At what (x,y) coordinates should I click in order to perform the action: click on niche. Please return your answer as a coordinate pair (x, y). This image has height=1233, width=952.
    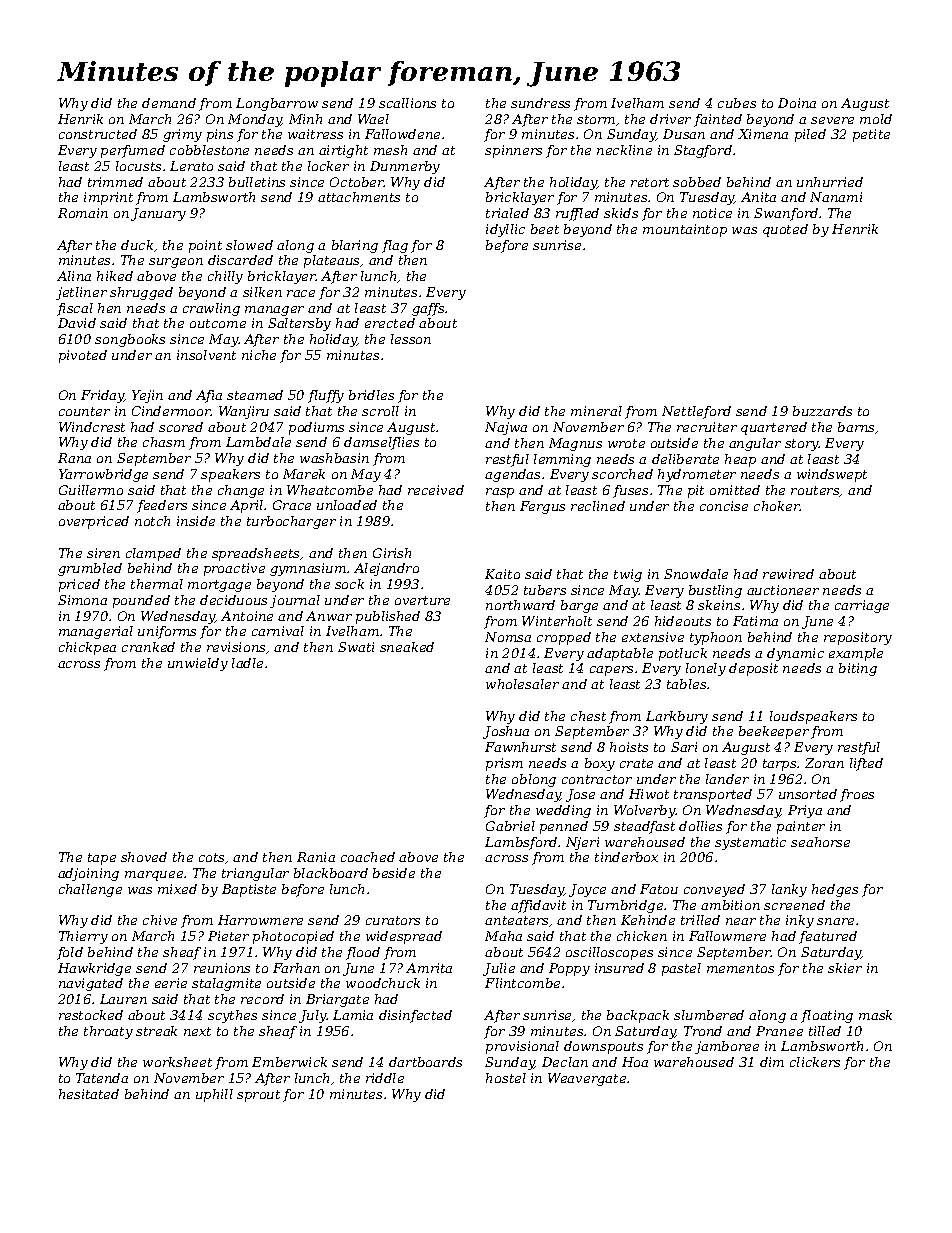
    Looking at the image, I should click on (259, 355).
